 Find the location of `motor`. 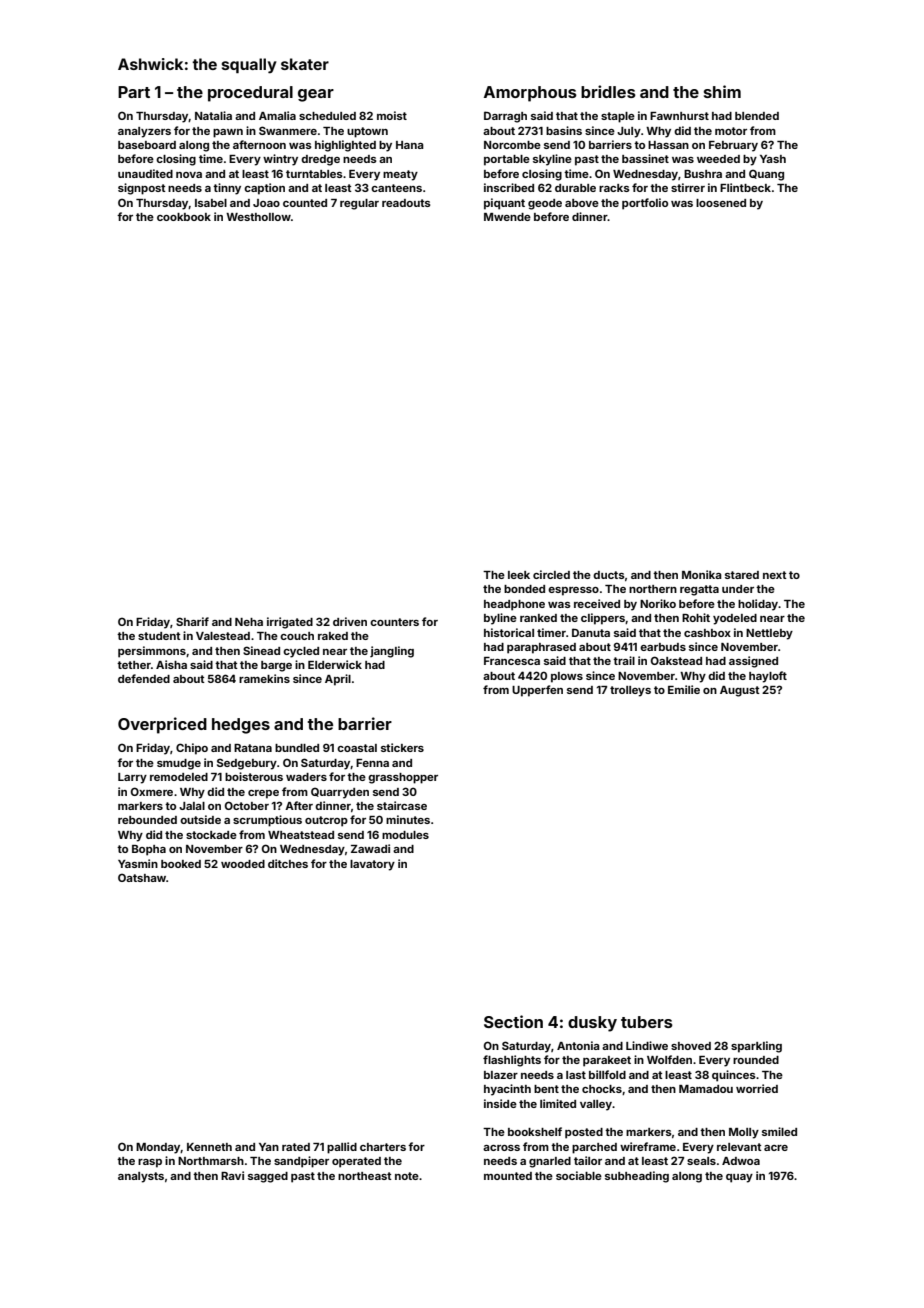

motor is located at coordinates (731, 131).
